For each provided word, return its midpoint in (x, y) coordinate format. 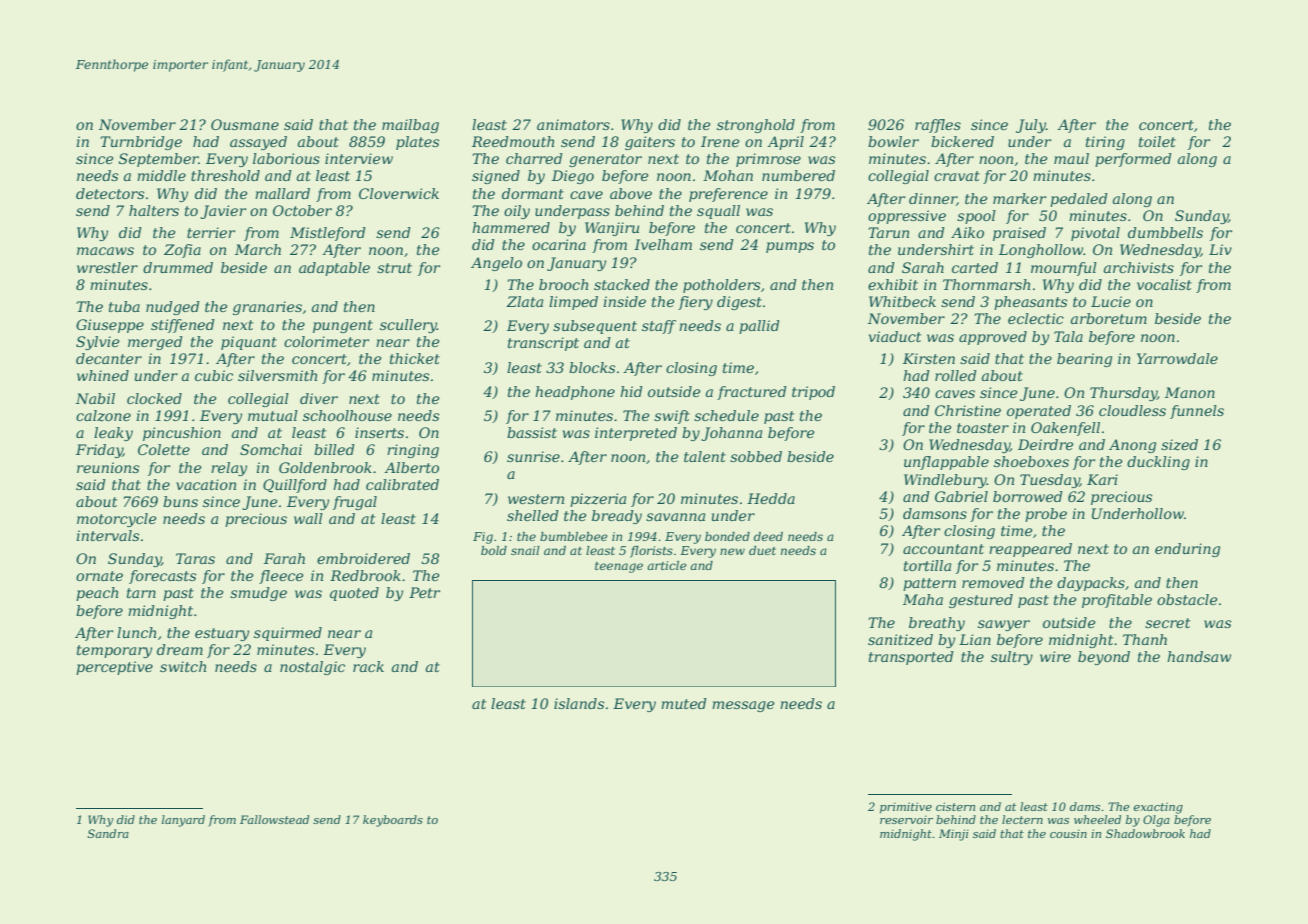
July (1031, 126)
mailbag (410, 126)
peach (97, 594)
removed (993, 582)
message (743, 706)
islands (579, 703)
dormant (533, 193)
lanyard (183, 821)
